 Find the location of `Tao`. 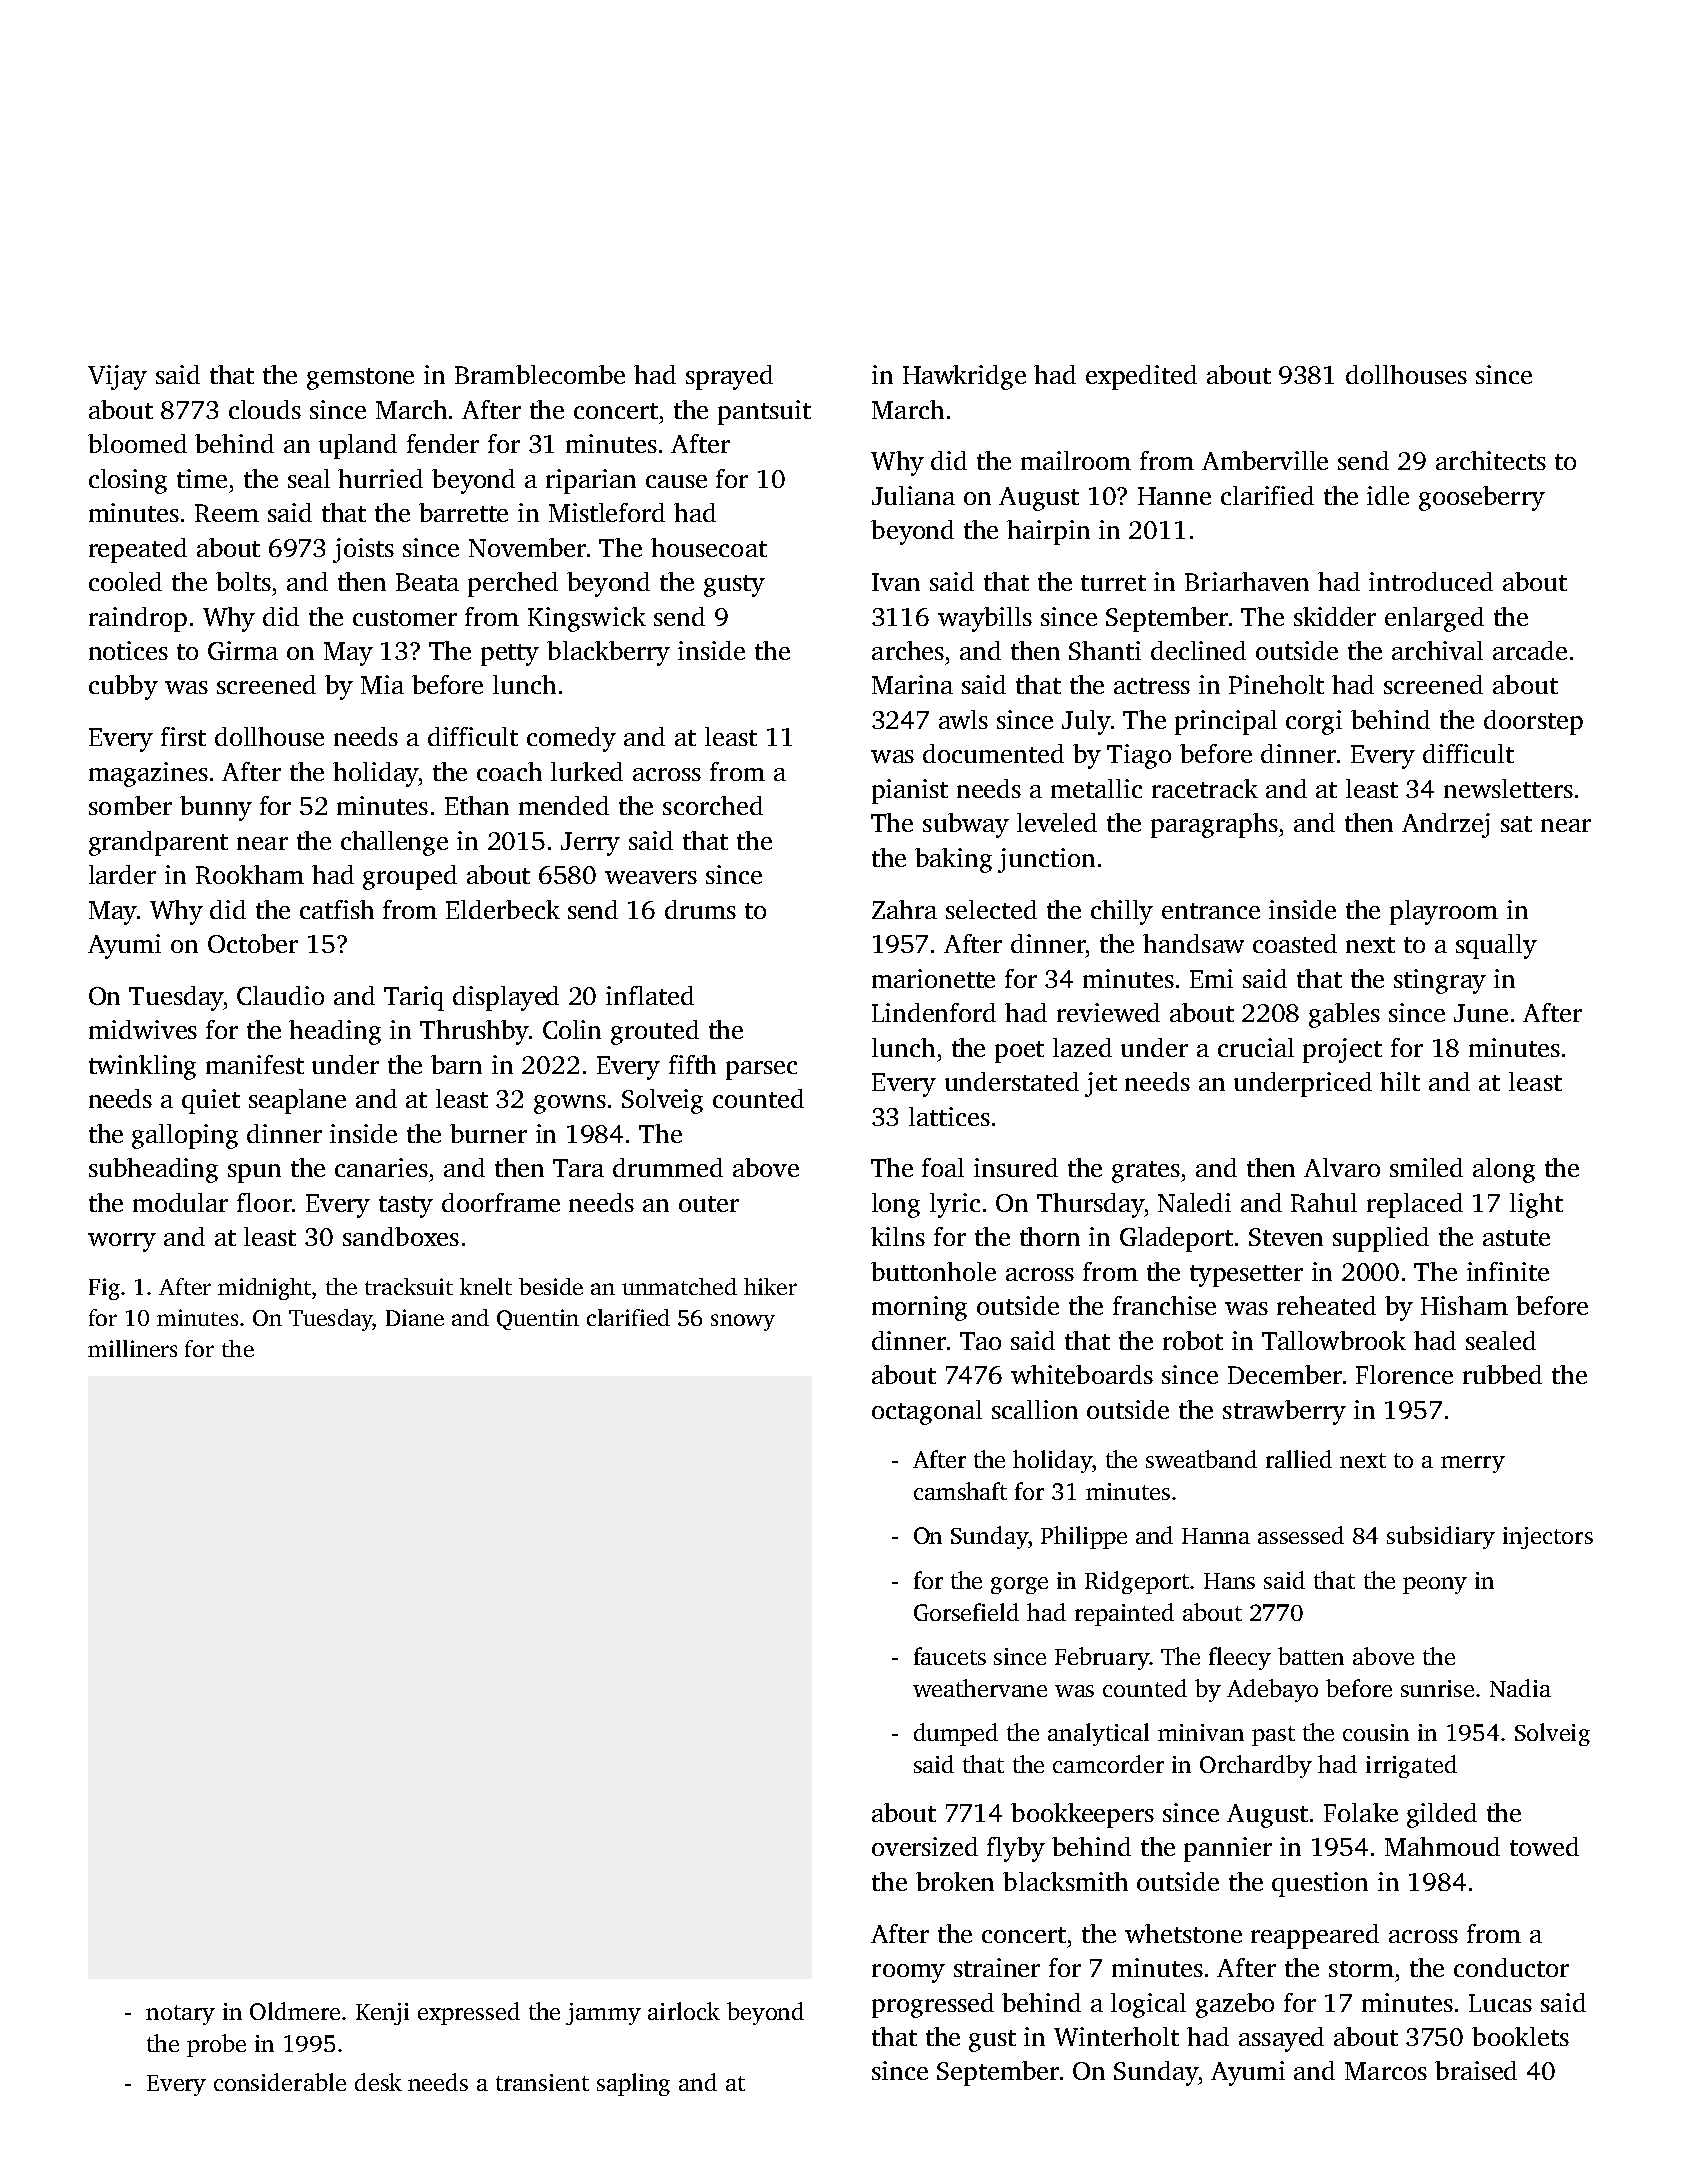

Tao is located at coordinates (980, 1341).
